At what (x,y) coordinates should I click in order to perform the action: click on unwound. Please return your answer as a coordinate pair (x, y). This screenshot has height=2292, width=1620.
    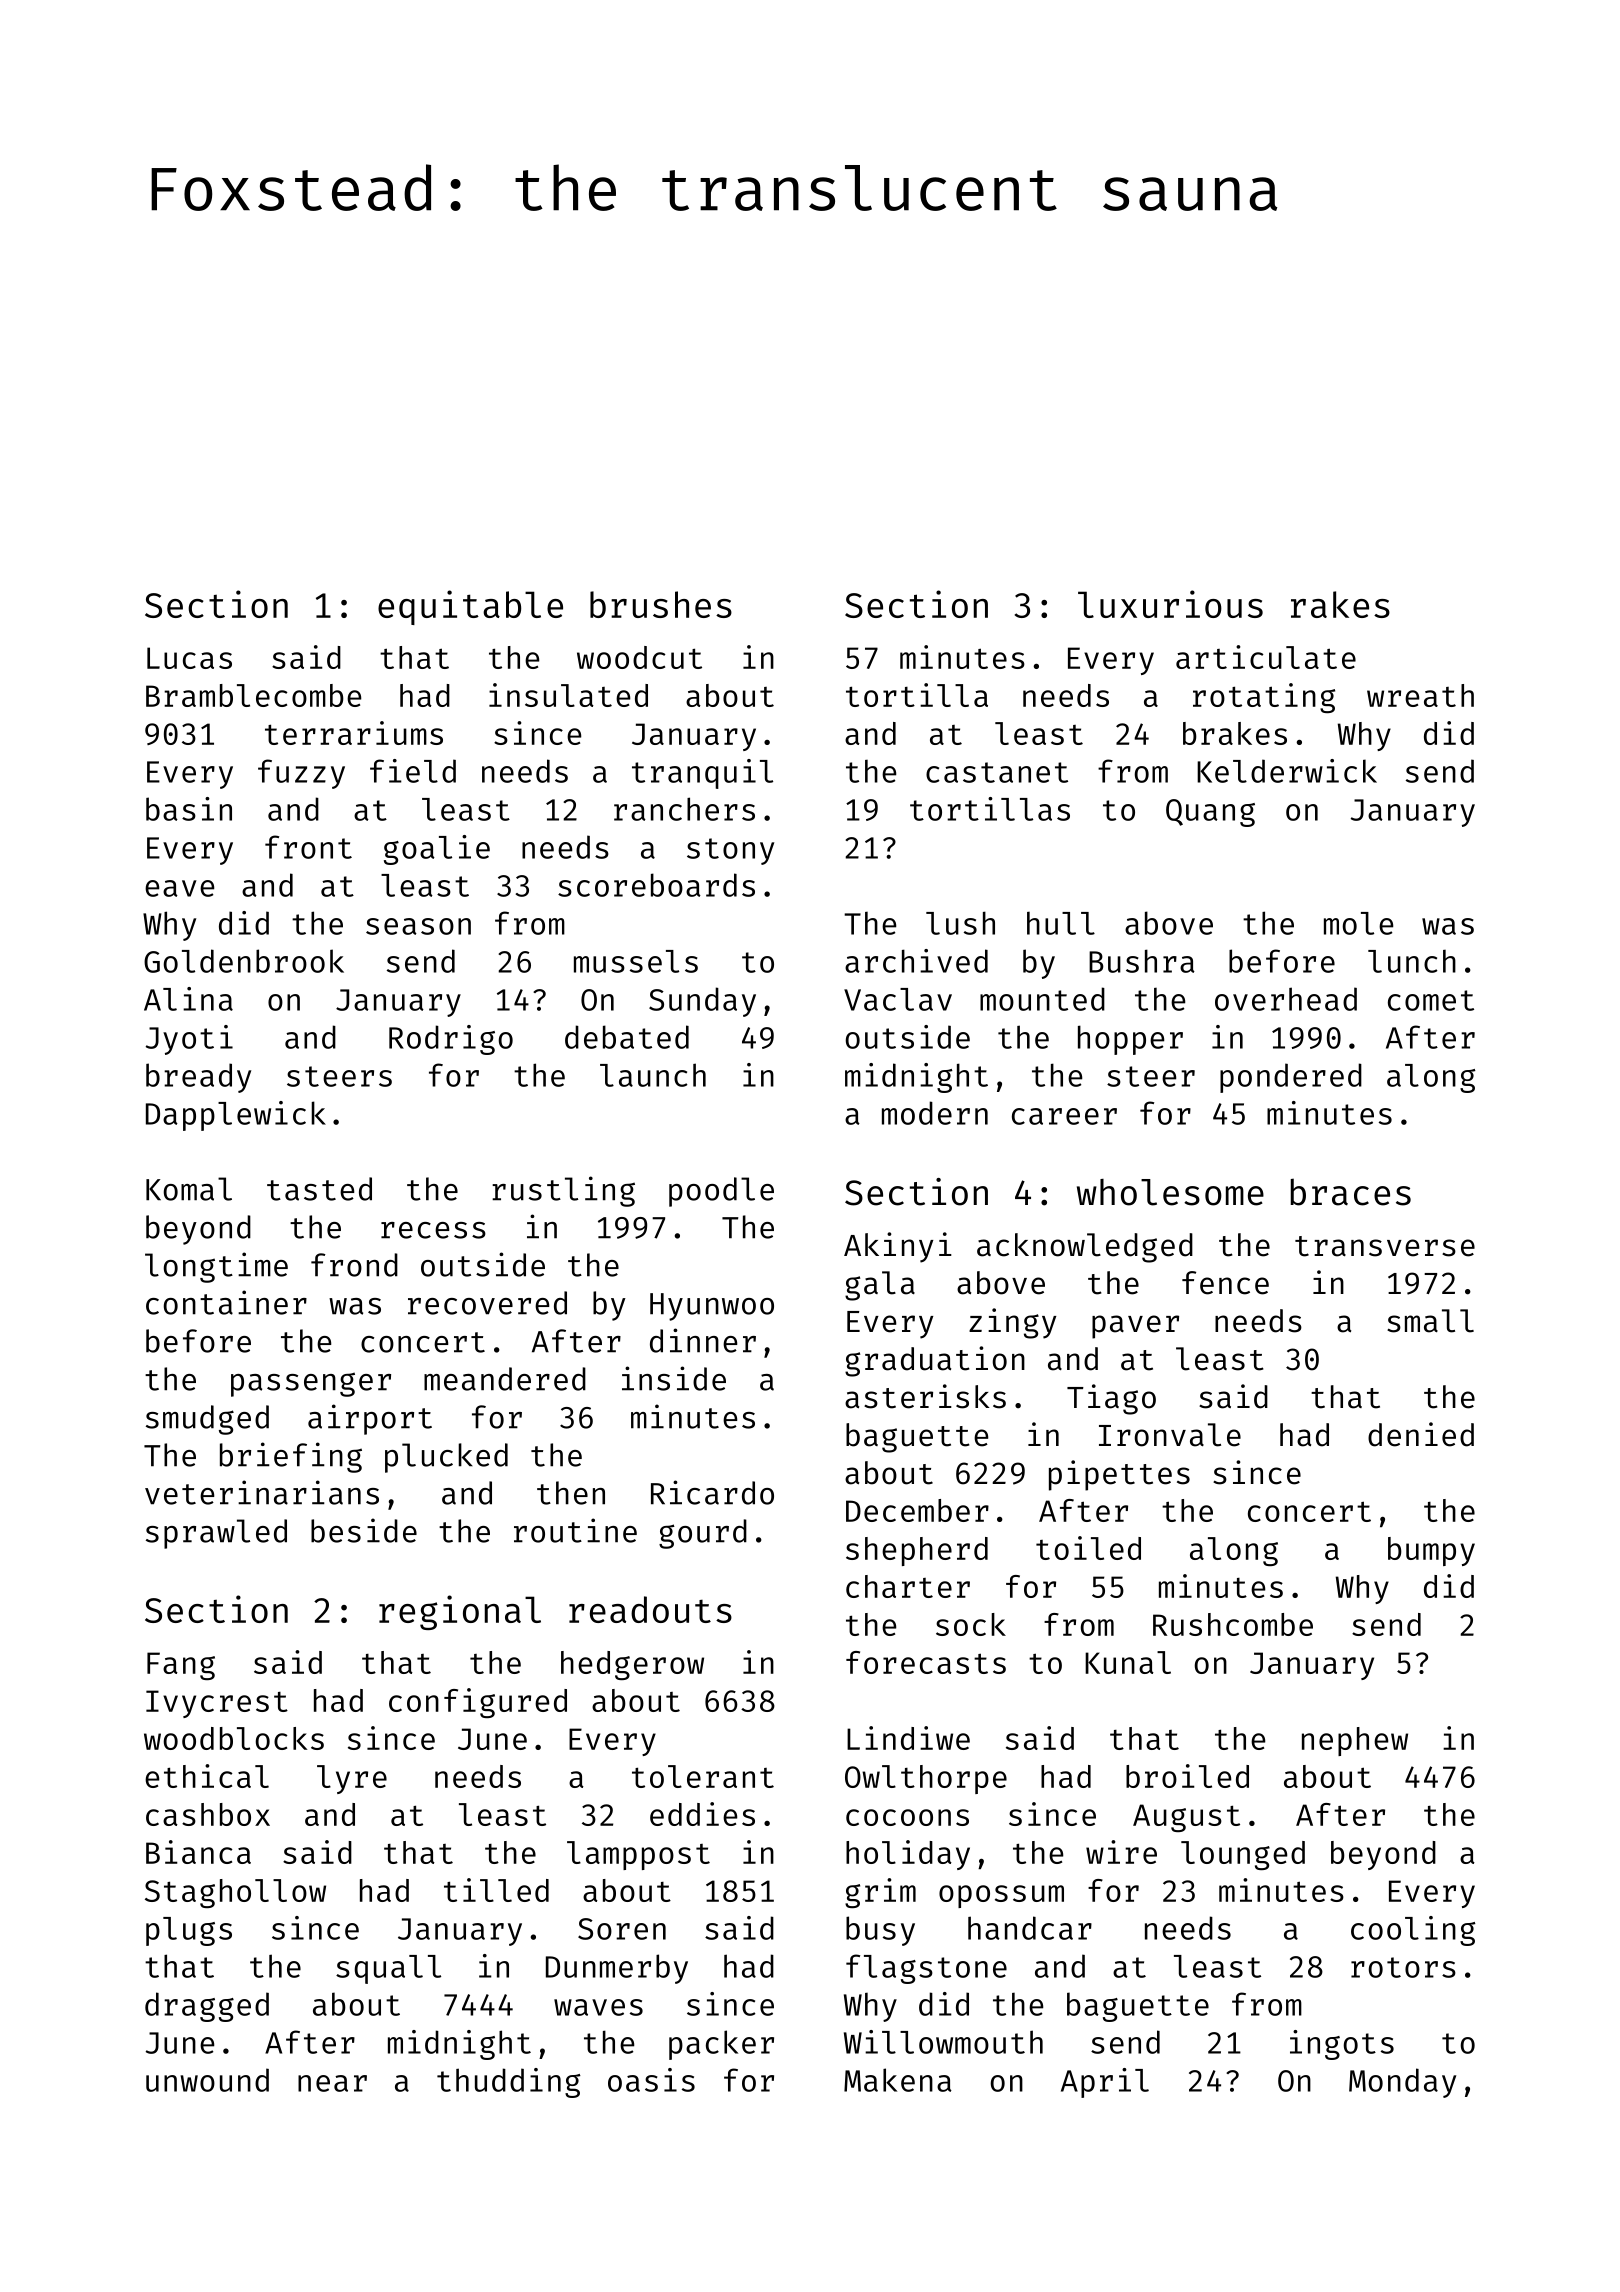
    Looking at the image, I should click on (207, 2080).
